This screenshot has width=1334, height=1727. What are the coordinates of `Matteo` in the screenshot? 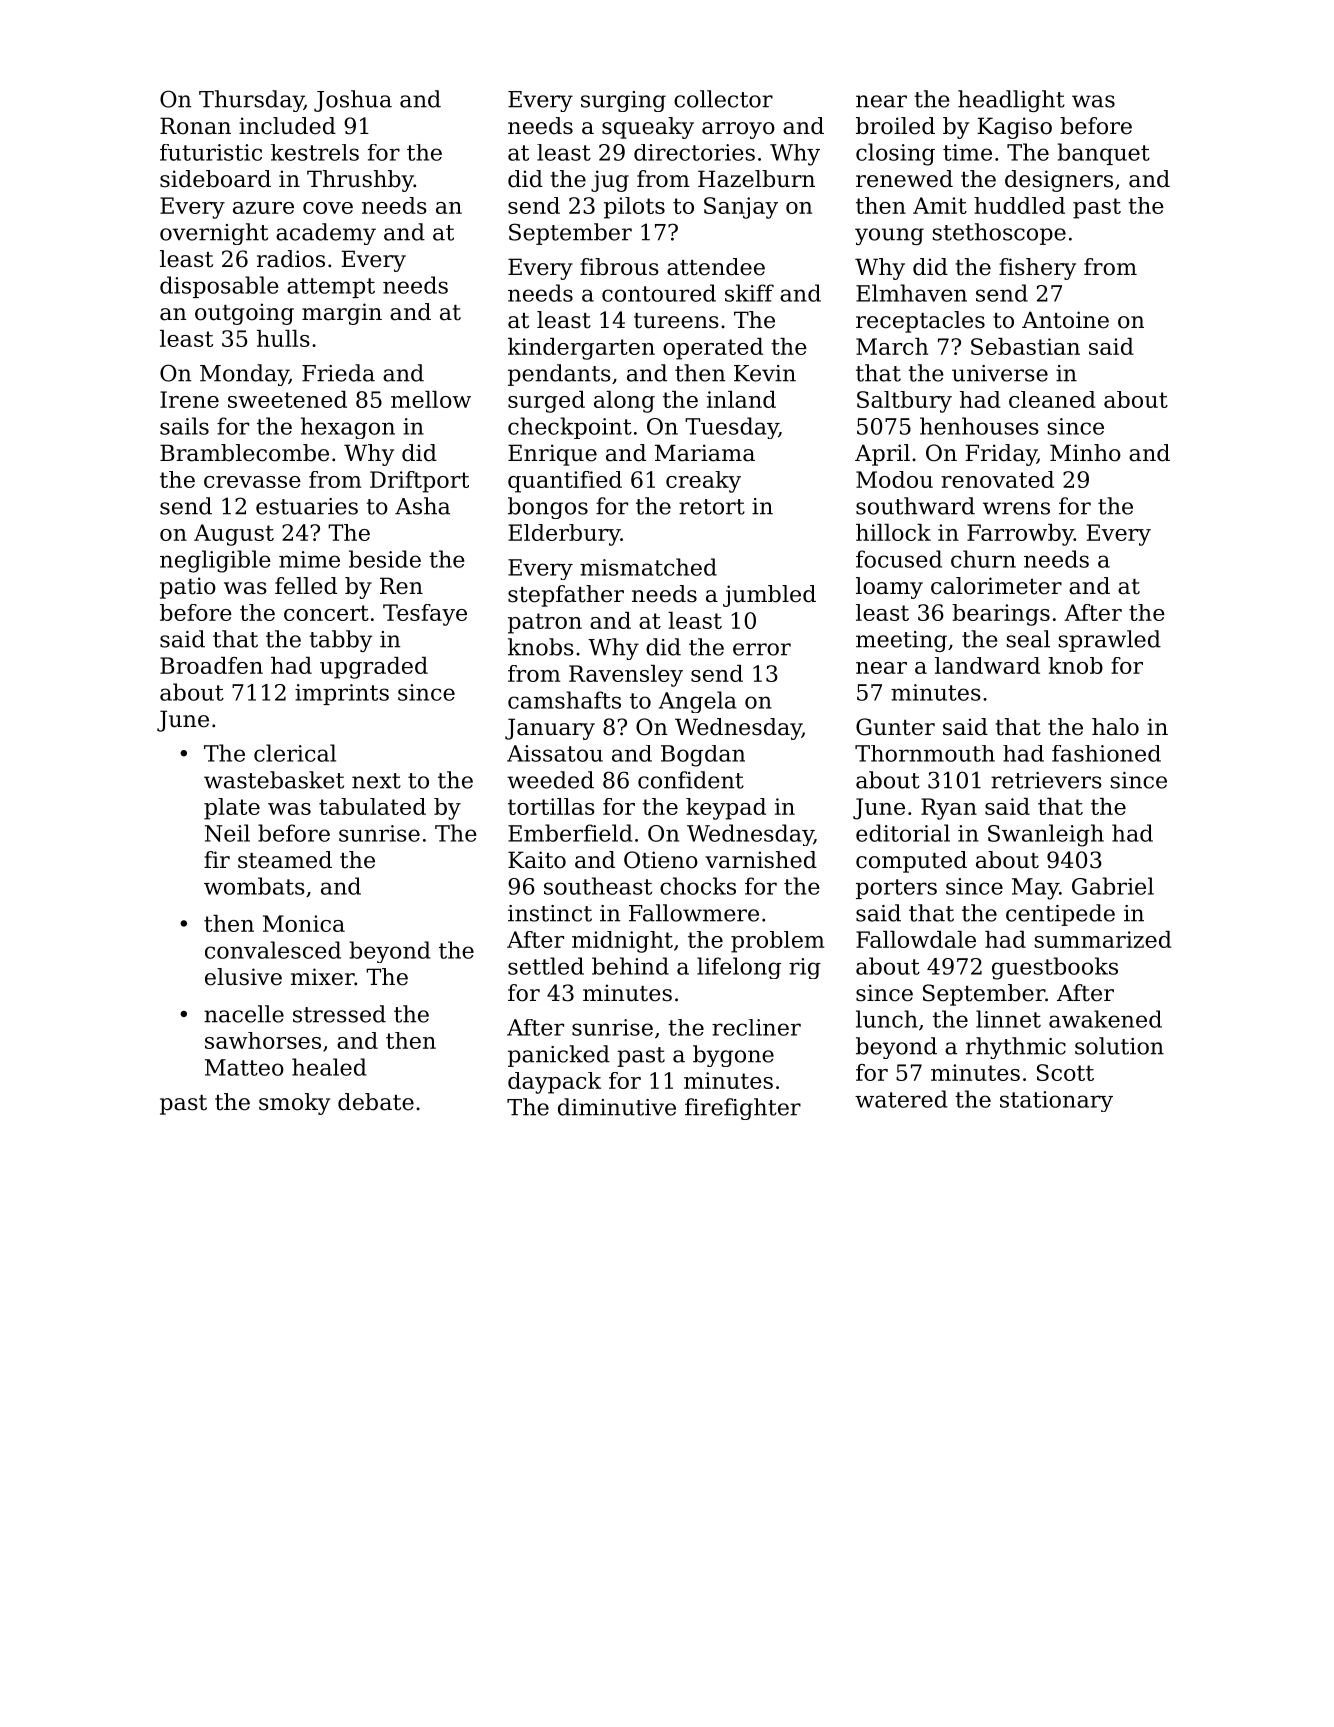 It's located at (244, 1067).
